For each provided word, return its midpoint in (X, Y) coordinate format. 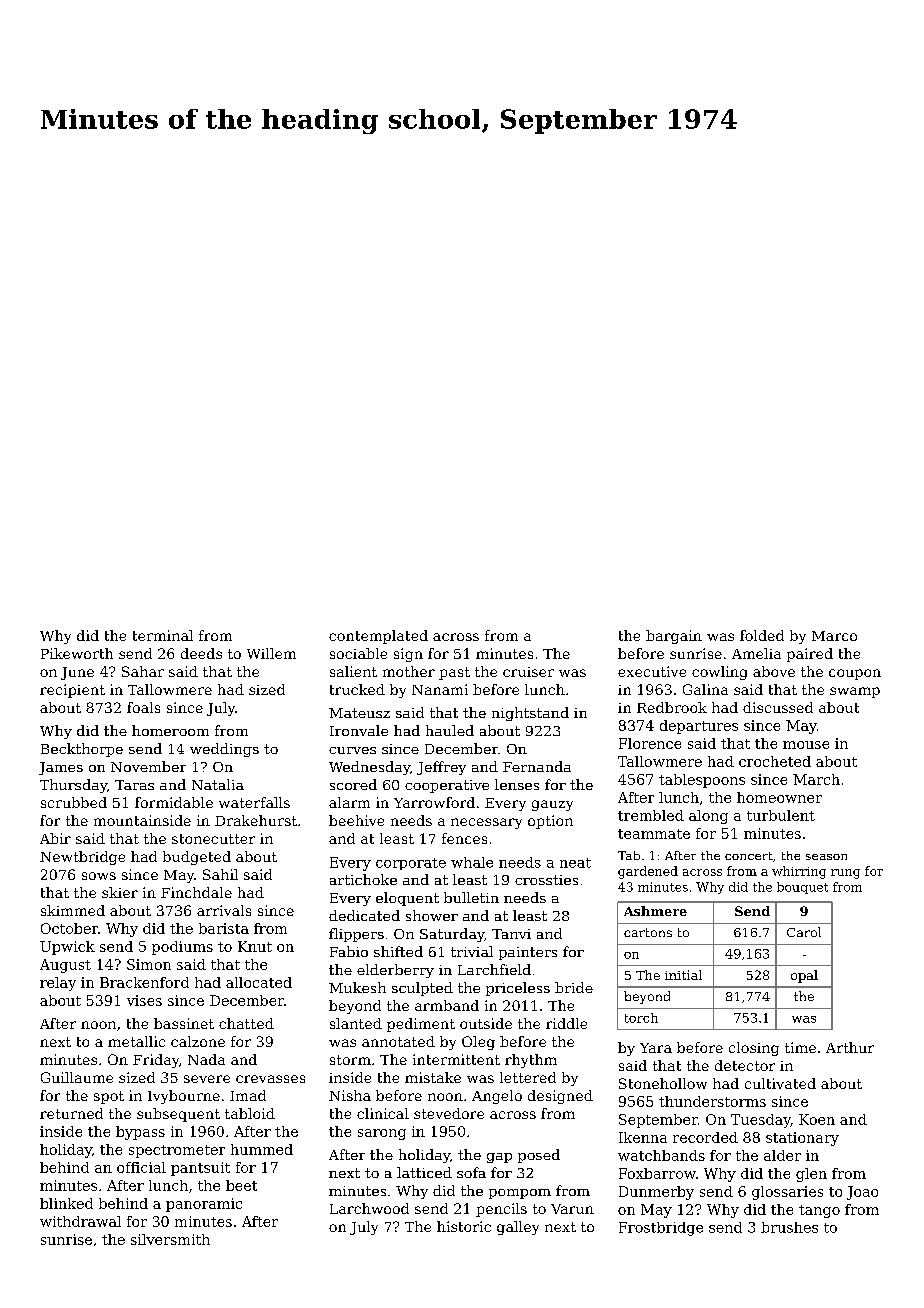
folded (762, 635)
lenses (517, 784)
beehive (356, 820)
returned (71, 1113)
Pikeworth (77, 653)
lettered (528, 1077)
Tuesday (761, 1121)
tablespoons (702, 781)
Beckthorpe (82, 750)
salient (353, 671)
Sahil (220, 874)
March (816, 779)
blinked (66, 1203)
